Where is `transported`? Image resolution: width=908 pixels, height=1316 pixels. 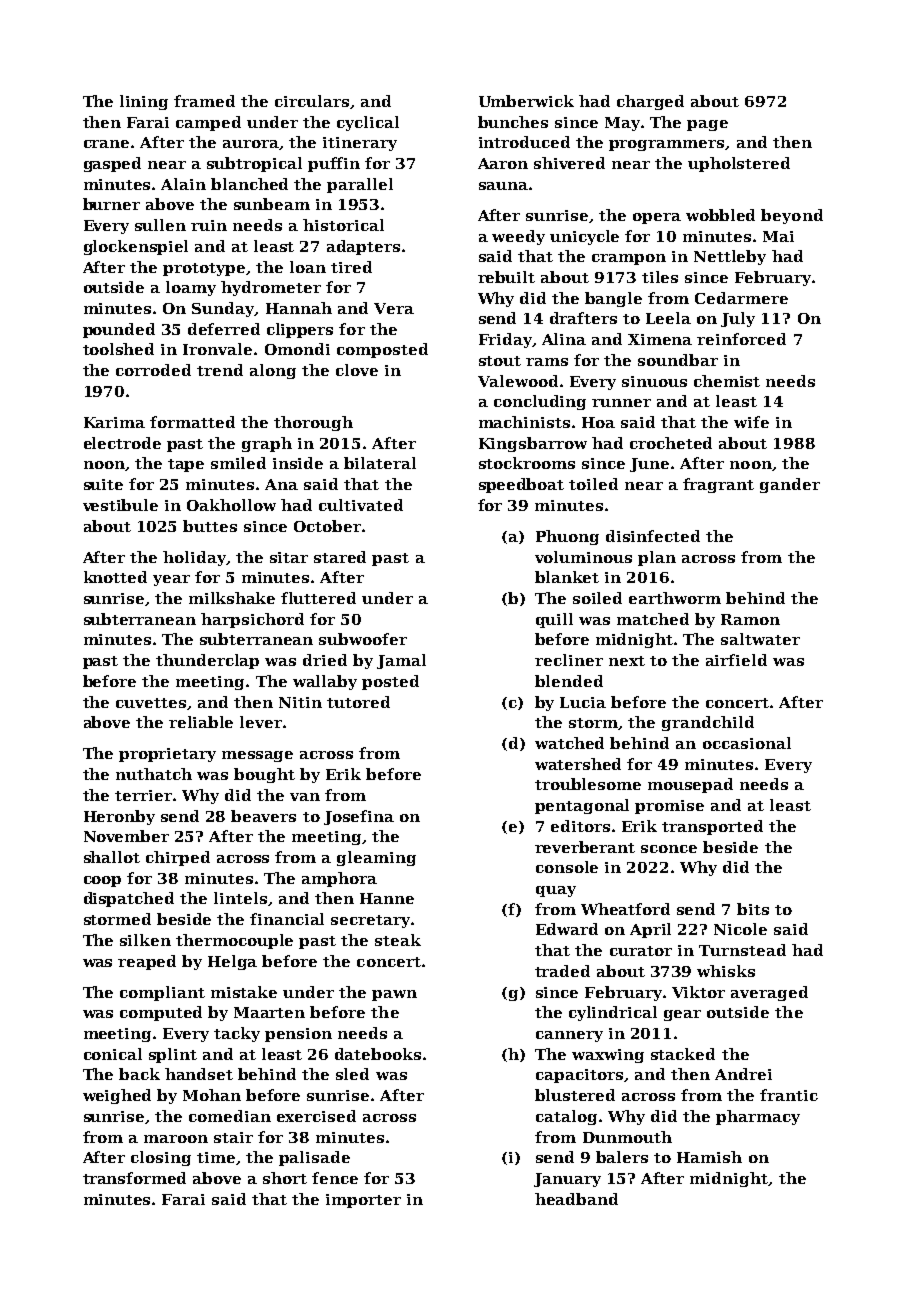
transported is located at coordinates (712, 827).
